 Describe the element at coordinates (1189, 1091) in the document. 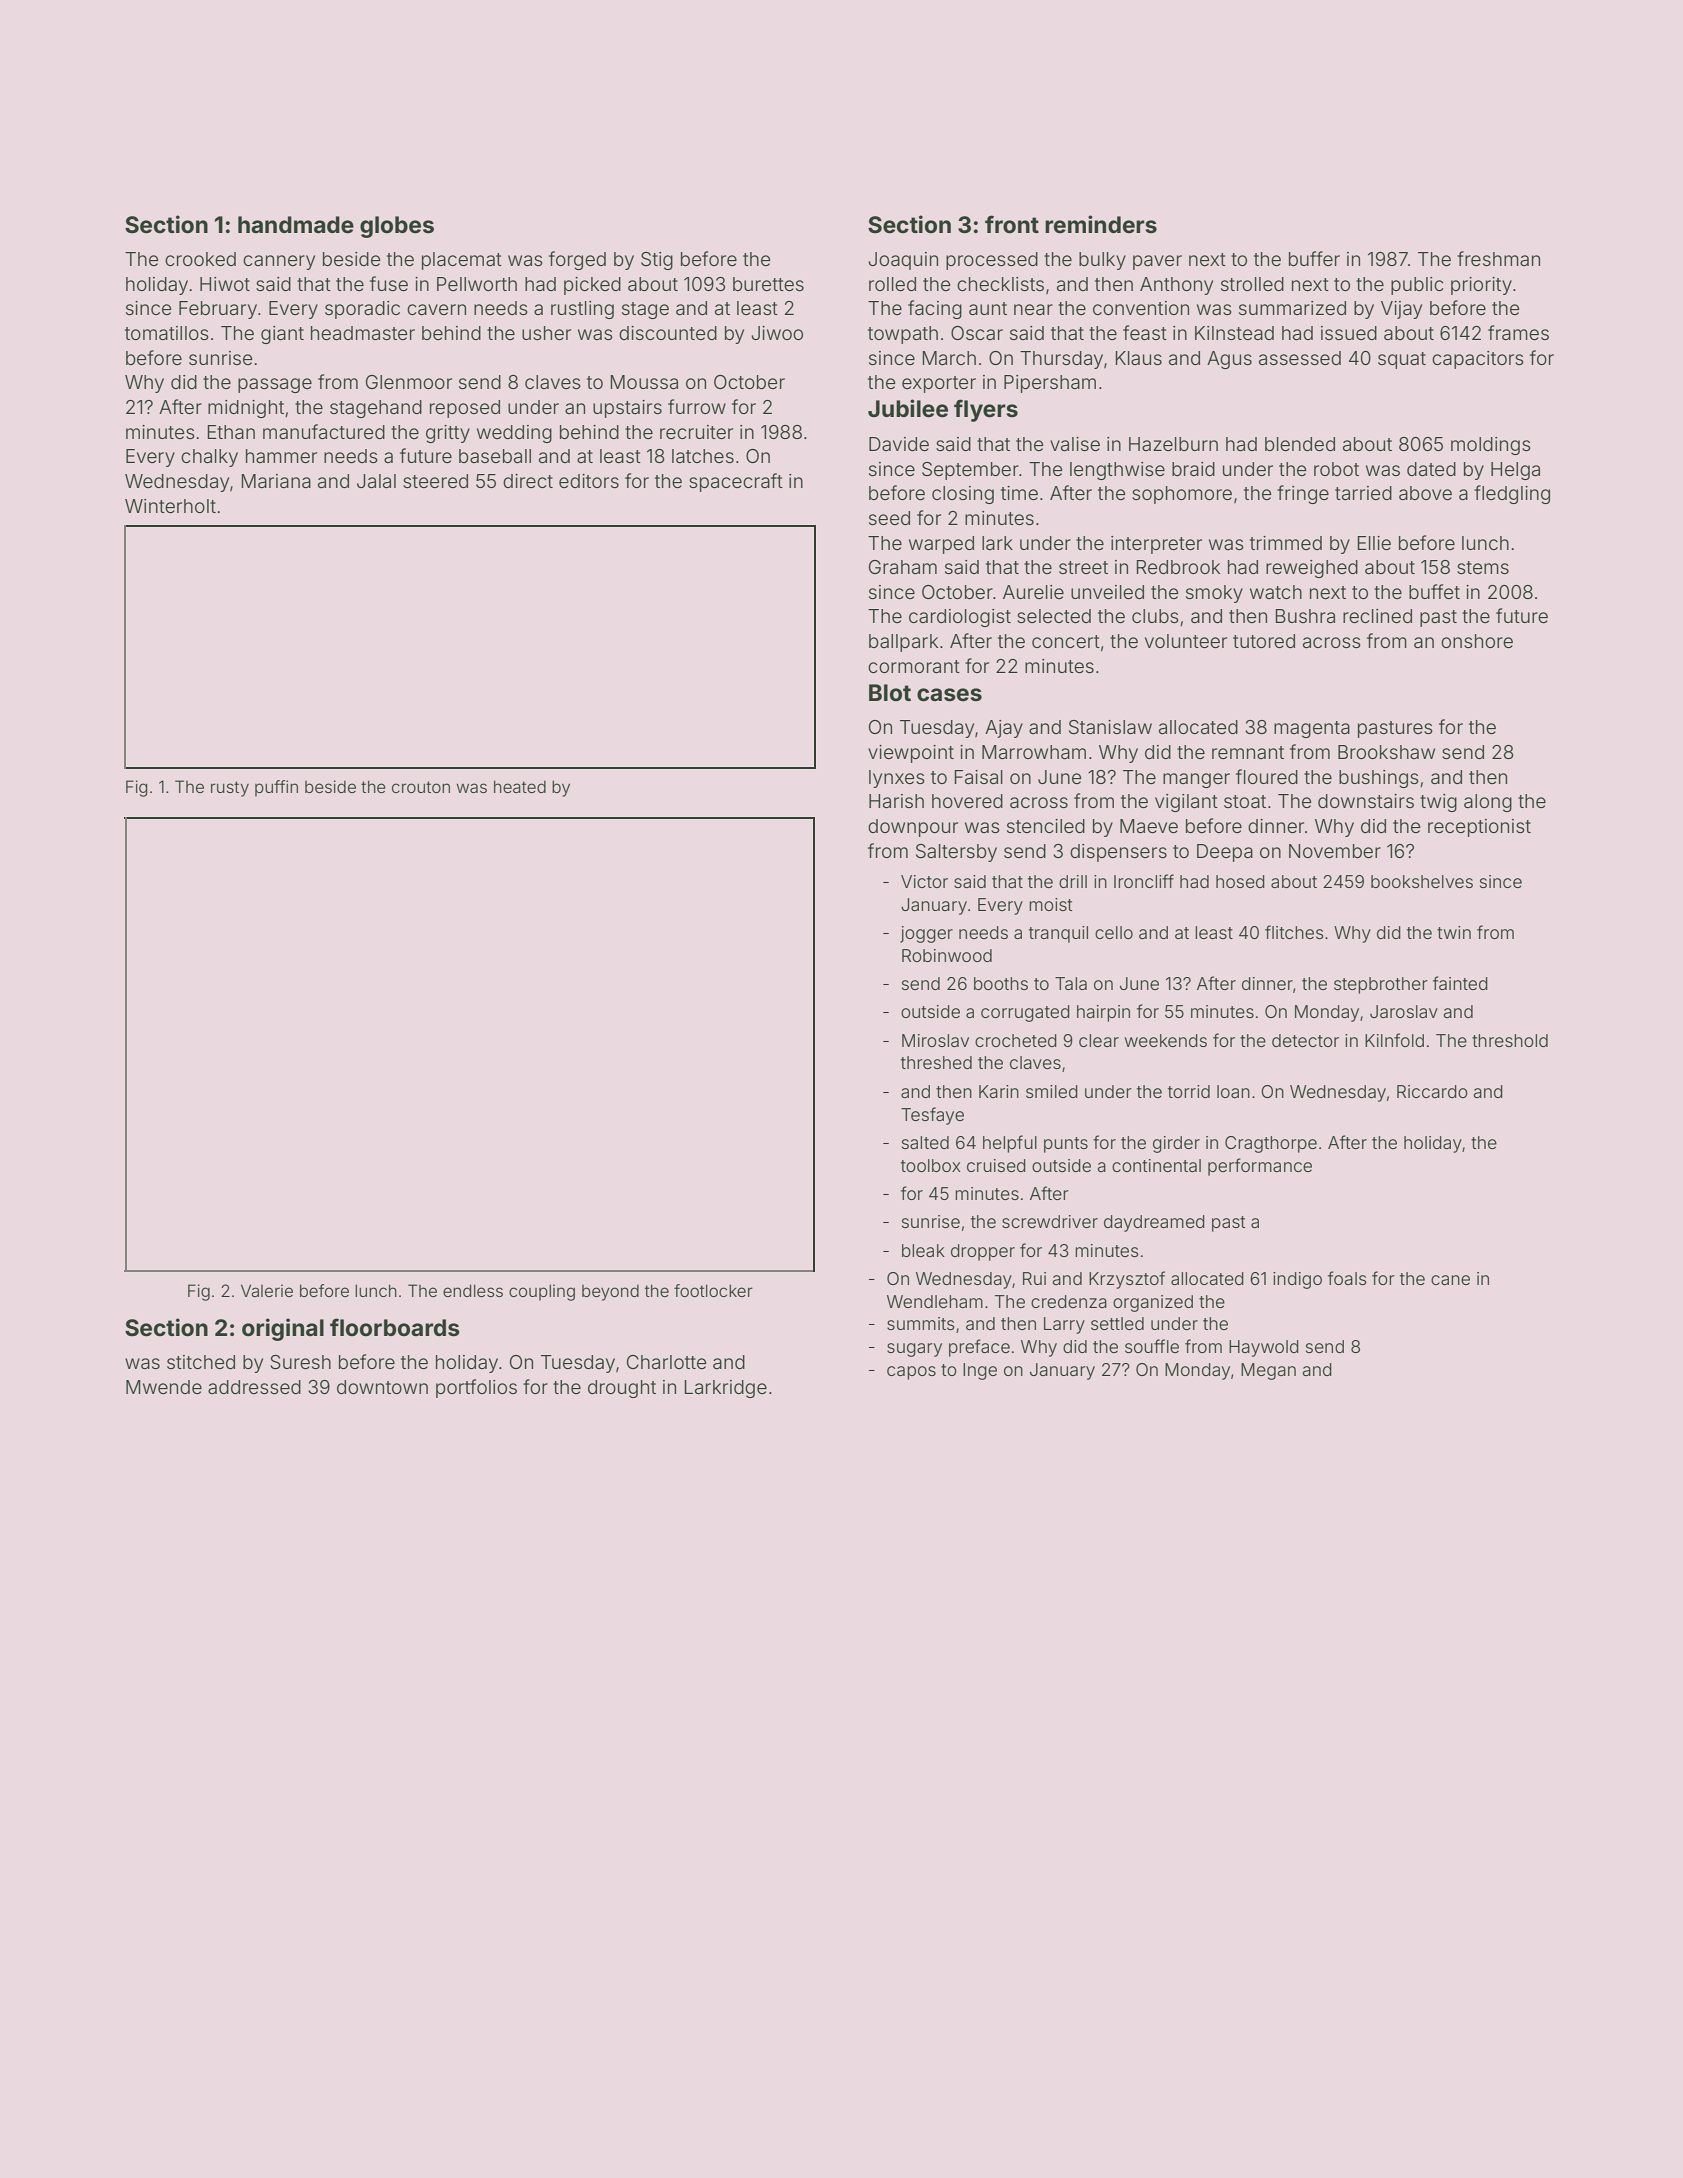

I see `torrid` at that location.
